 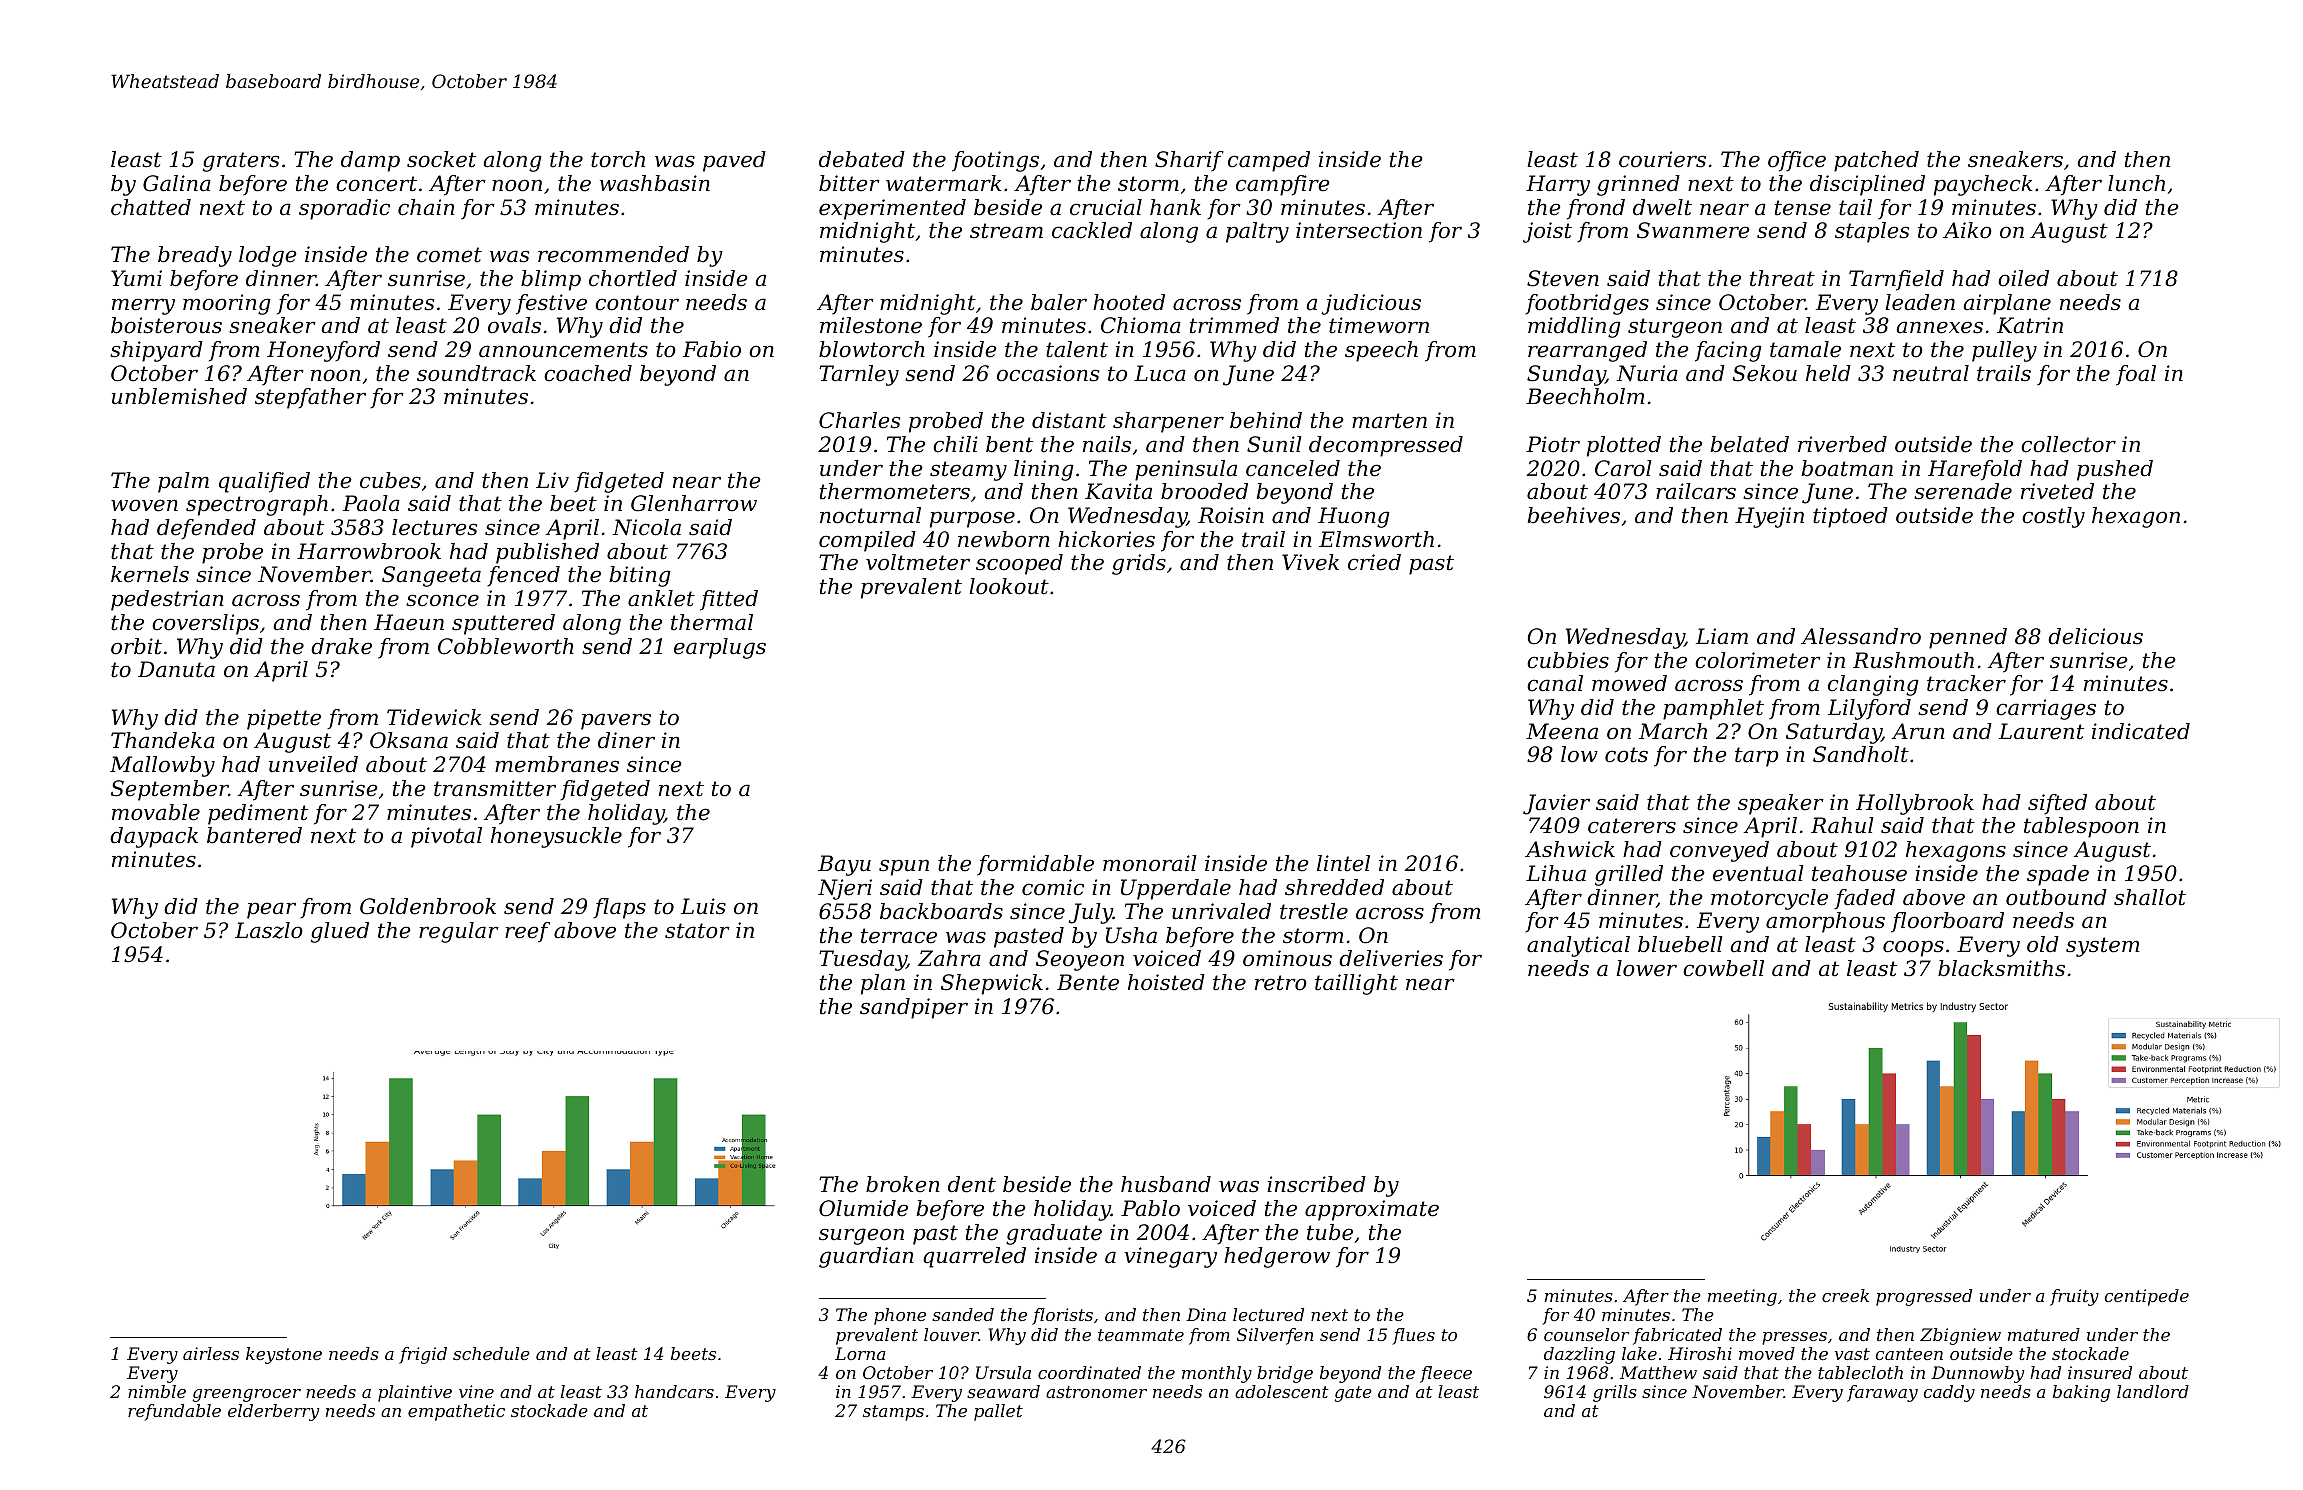 What do you see at coordinates (1556, 804) in the document?
I see `Javier` at bounding box center [1556, 804].
